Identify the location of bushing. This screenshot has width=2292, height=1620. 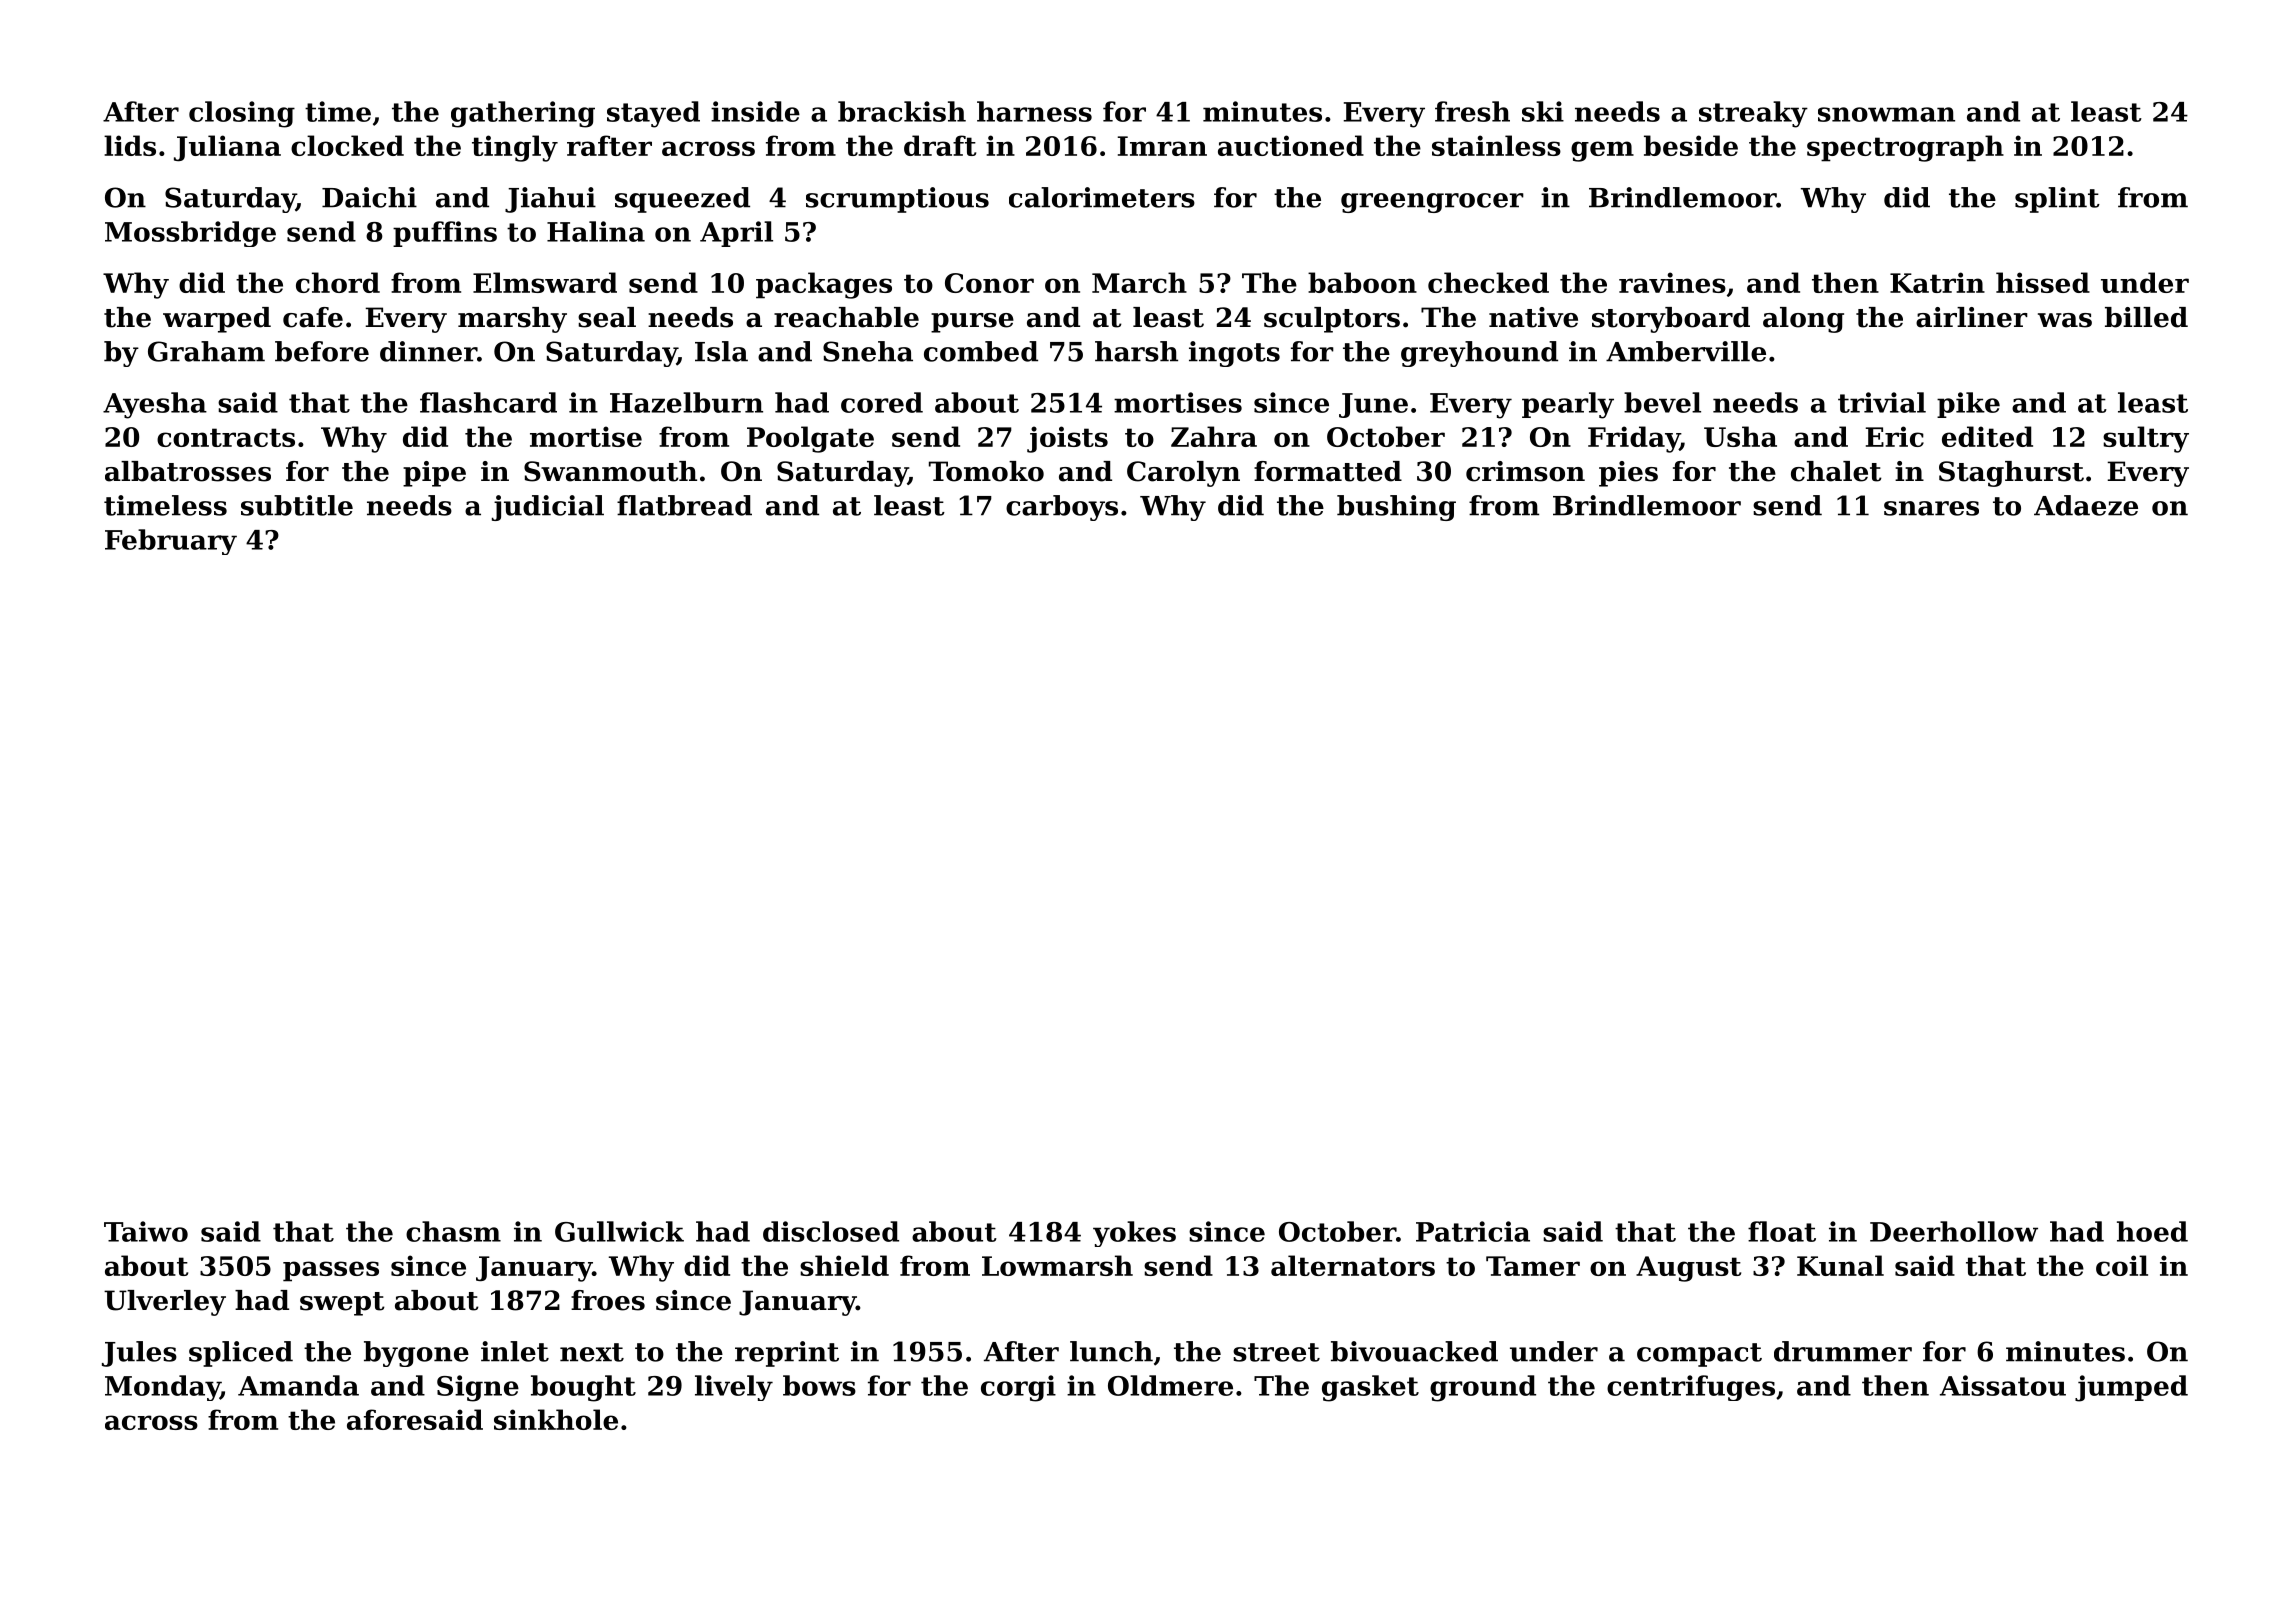
(1396, 508).
